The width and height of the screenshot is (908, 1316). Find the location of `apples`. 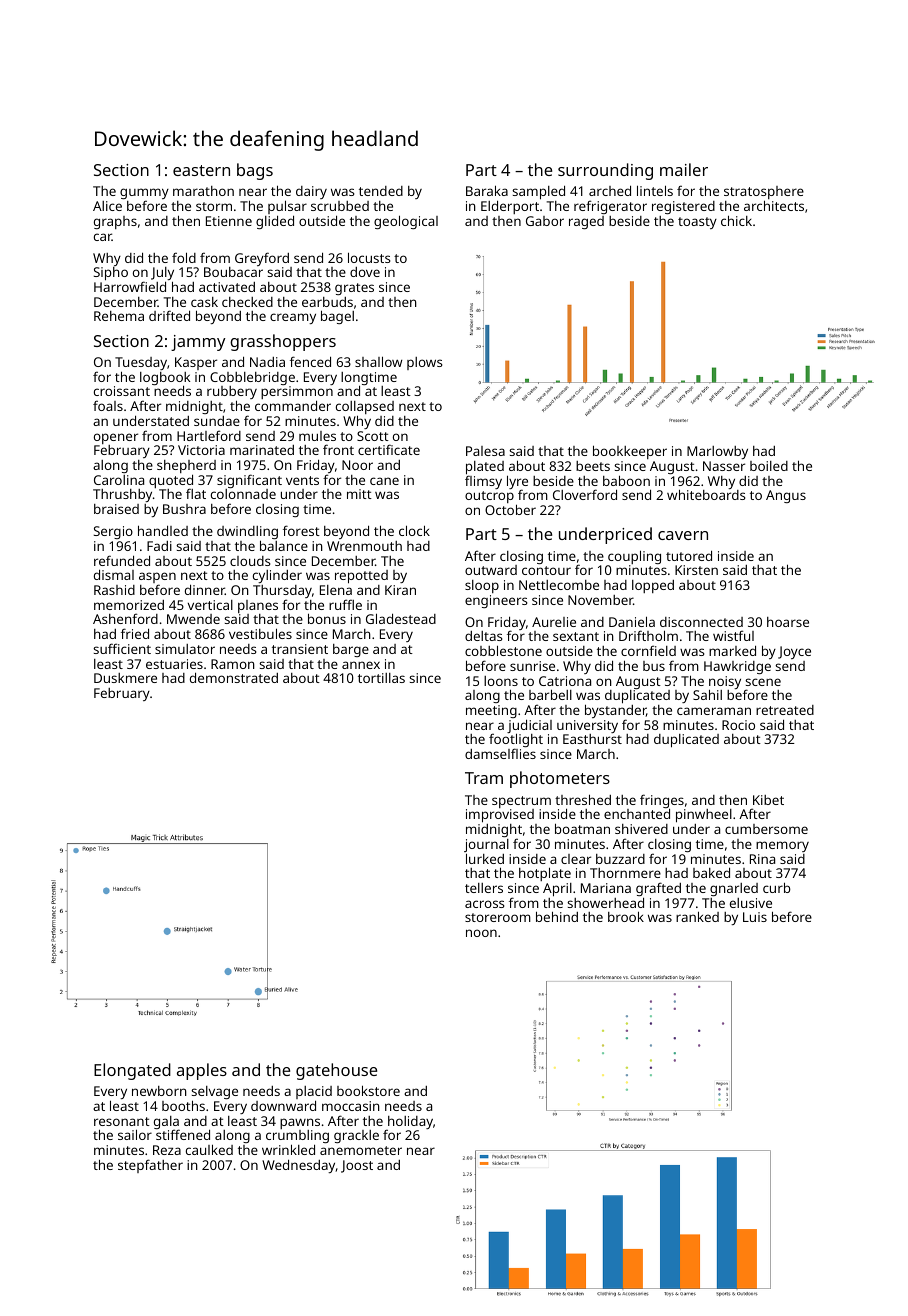

apples is located at coordinates (202, 1071).
